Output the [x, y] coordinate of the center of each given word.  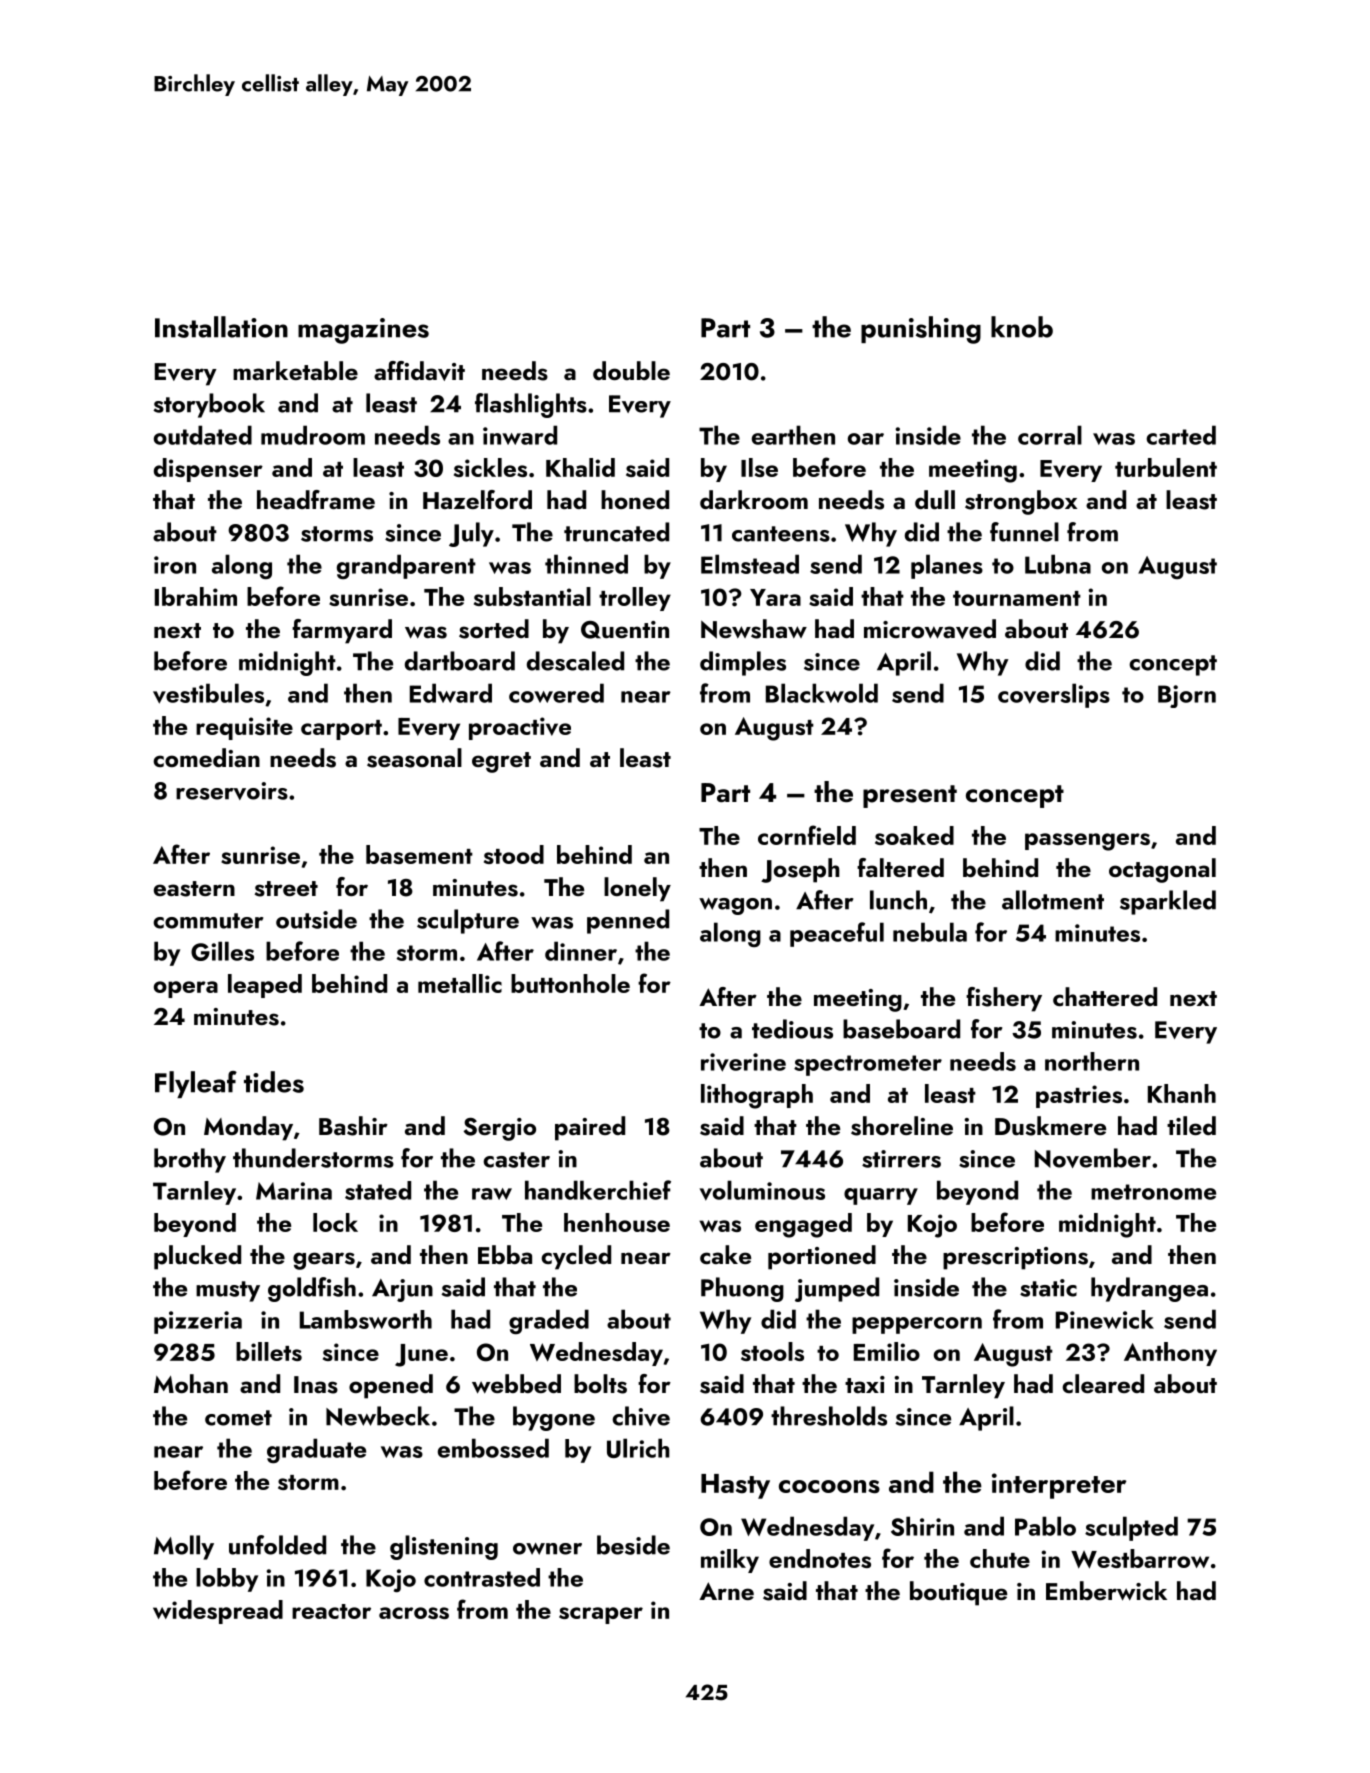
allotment [1053, 900]
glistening [444, 1547]
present [910, 796]
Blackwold [822, 693]
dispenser [208, 470]
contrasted [482, 1577]
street [286, 889]
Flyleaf [196, 1084]
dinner [581, 951]
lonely [637, 889]
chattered [1105, 996]
